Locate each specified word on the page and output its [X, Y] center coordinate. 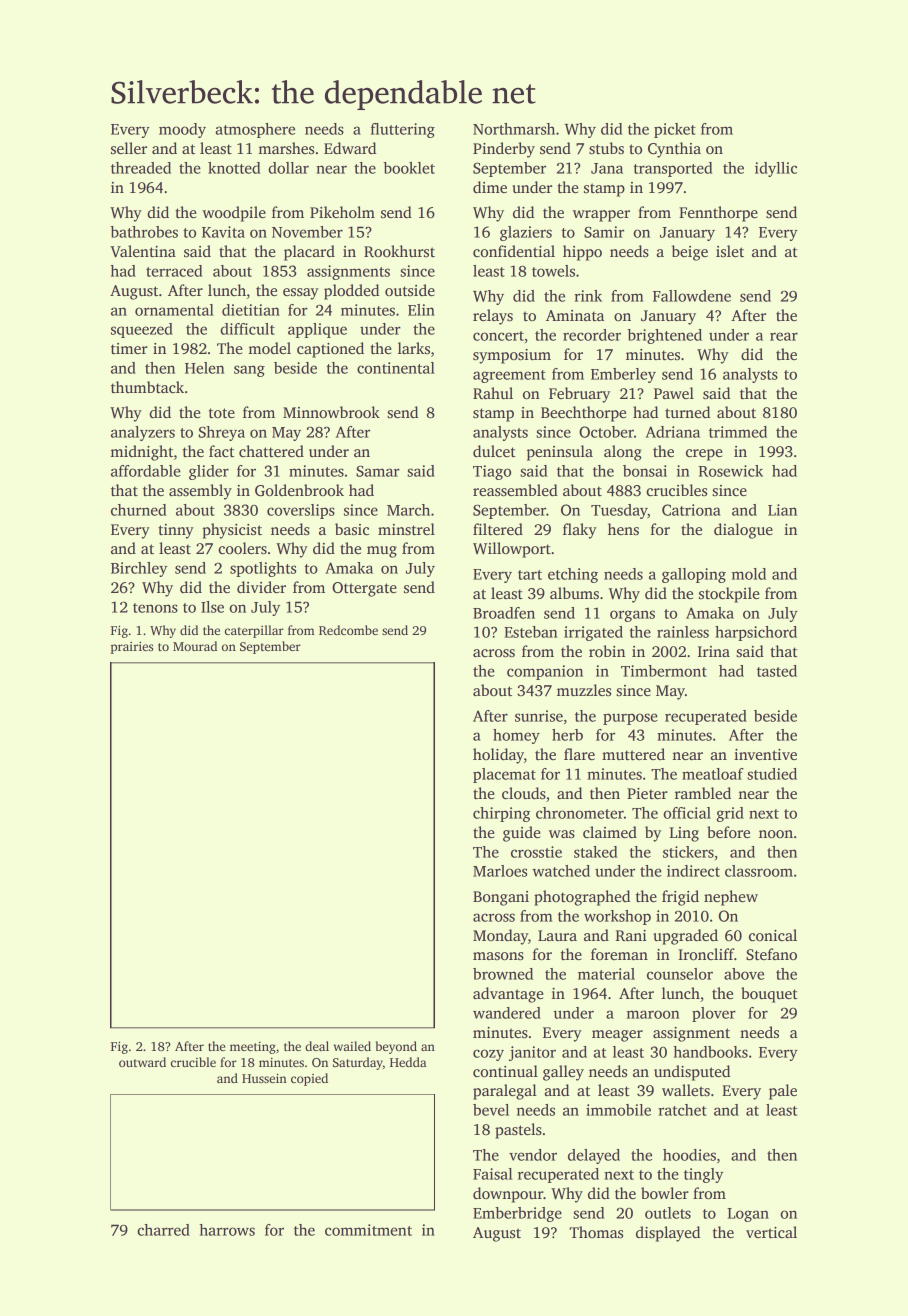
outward [142, 1062]
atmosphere [255, 130]
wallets [686, 1090]
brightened [664, 336]
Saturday [358, 1063]
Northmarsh [514, 129]
